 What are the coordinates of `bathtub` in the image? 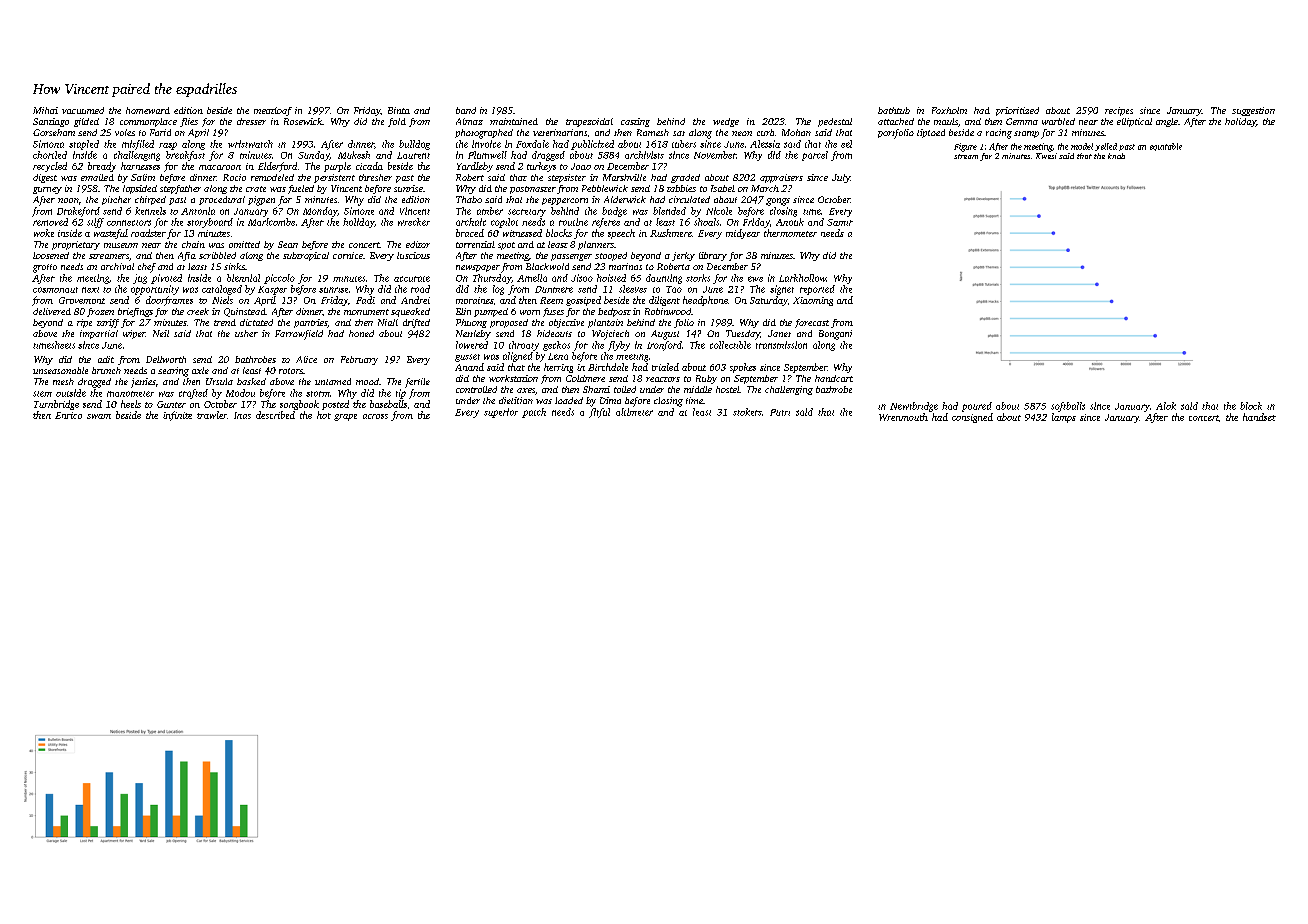 It's located at (894, 110).
